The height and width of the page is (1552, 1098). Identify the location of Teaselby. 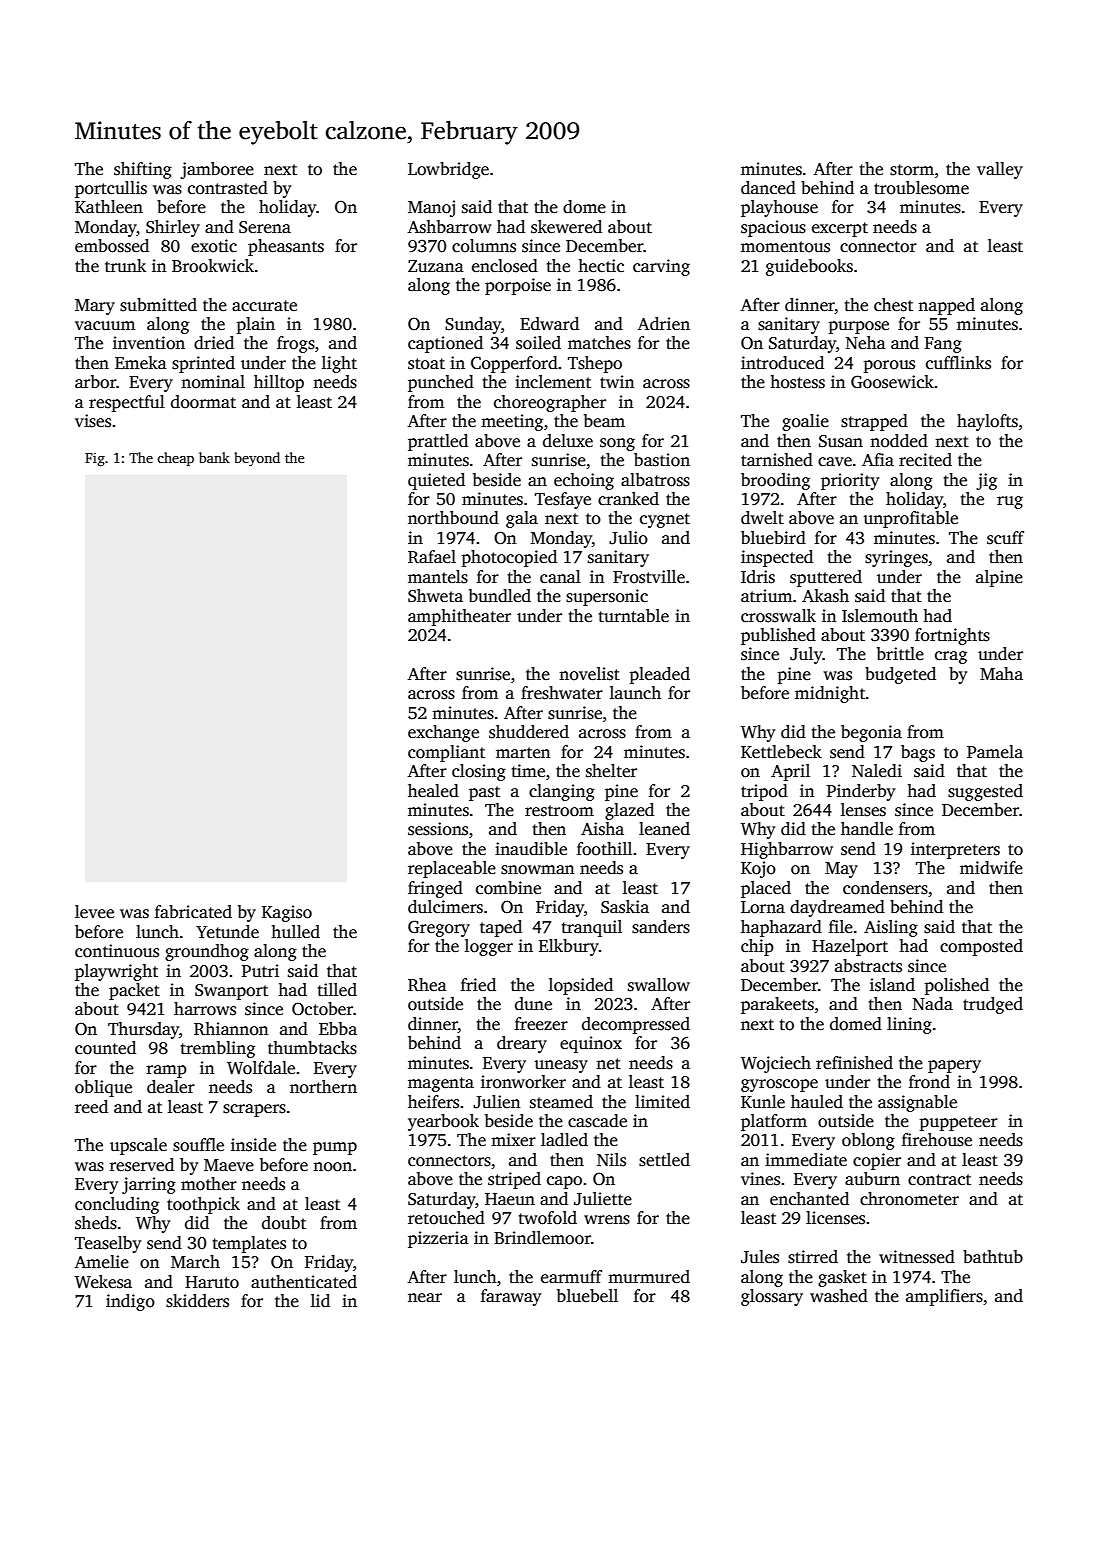
(108, 1244).
